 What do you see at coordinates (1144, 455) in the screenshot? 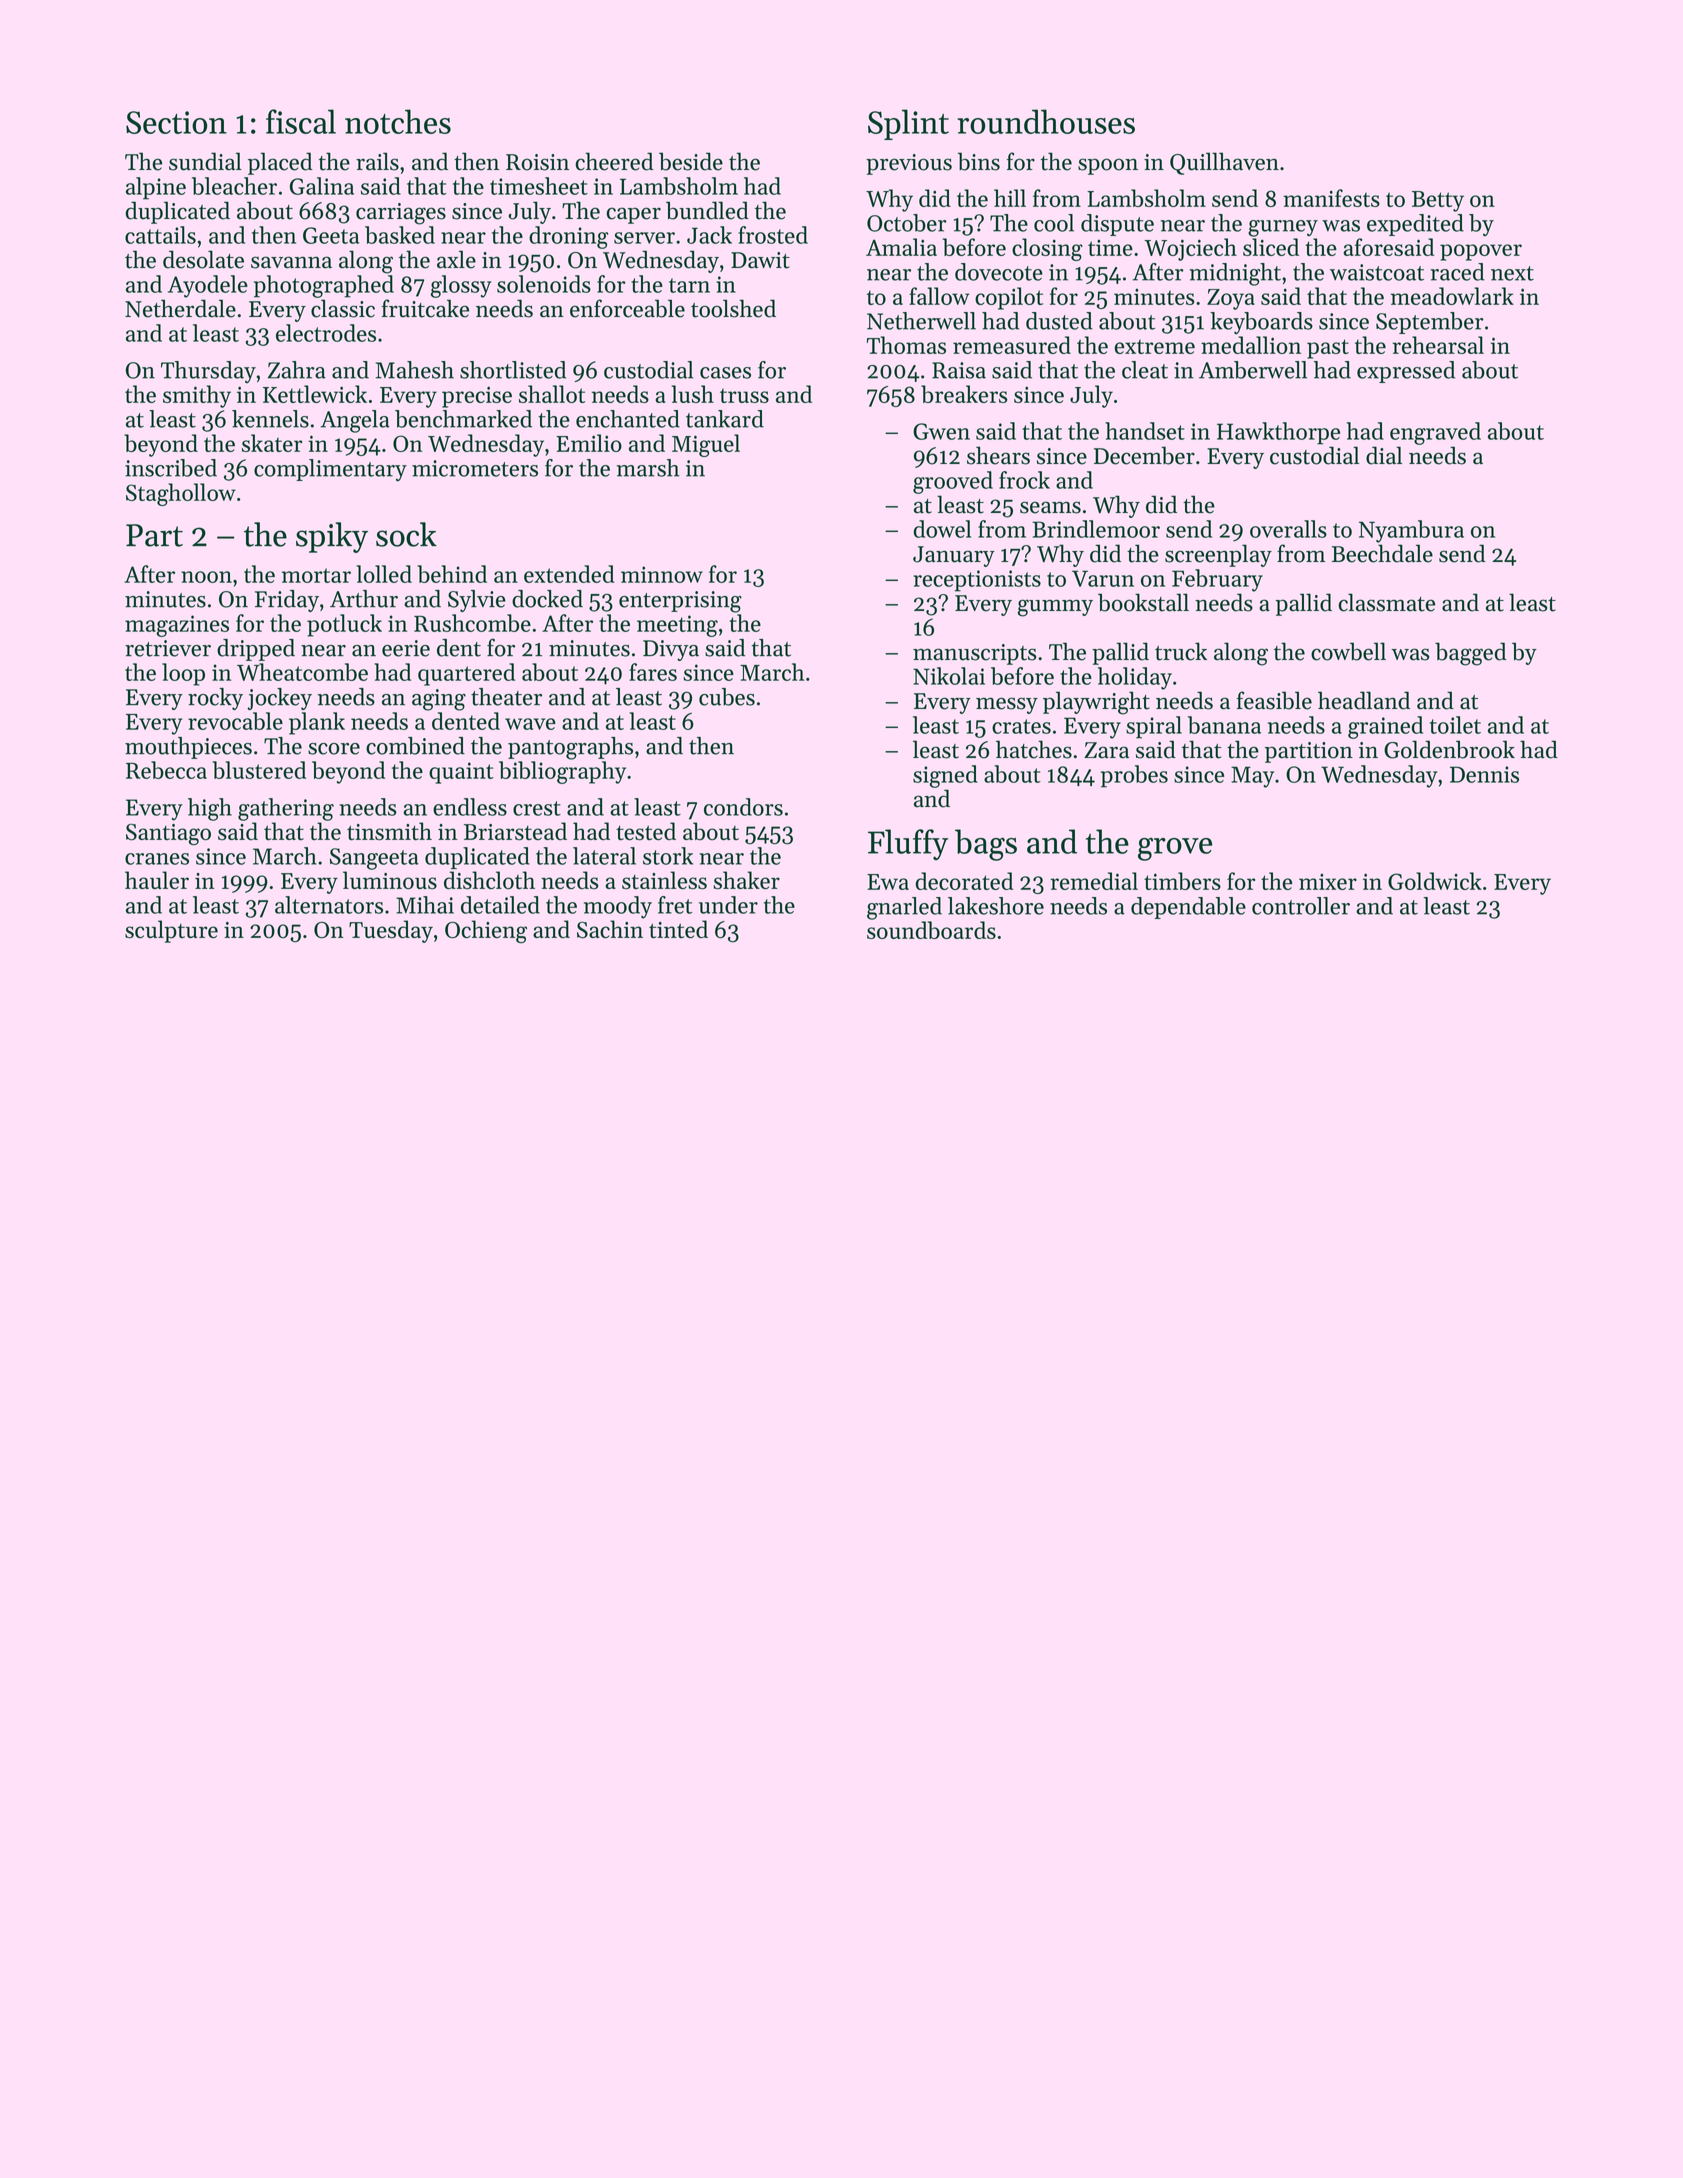
I see `December` at bounding box center [1144, 455].
